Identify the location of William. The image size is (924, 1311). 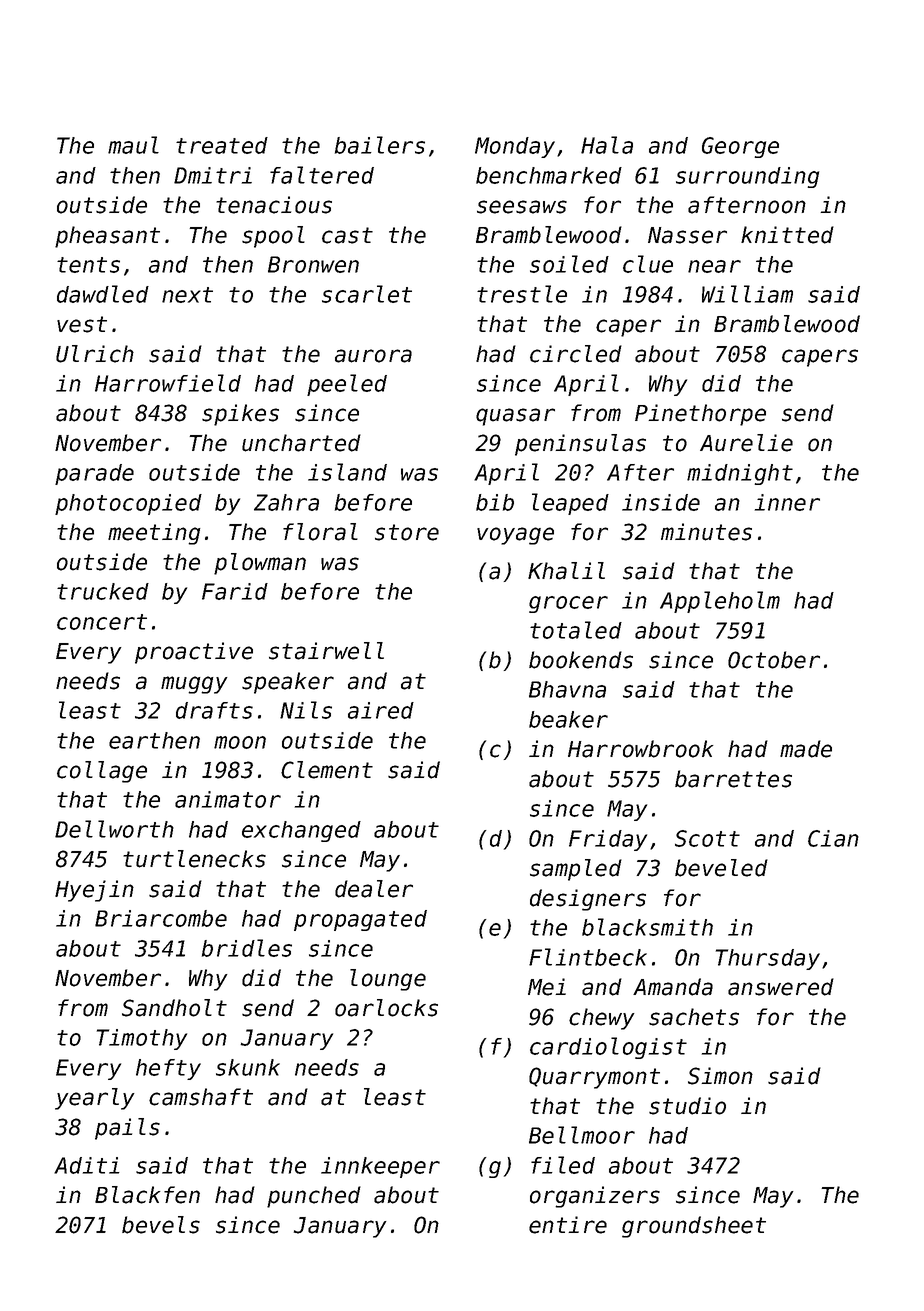
(747, 294).
